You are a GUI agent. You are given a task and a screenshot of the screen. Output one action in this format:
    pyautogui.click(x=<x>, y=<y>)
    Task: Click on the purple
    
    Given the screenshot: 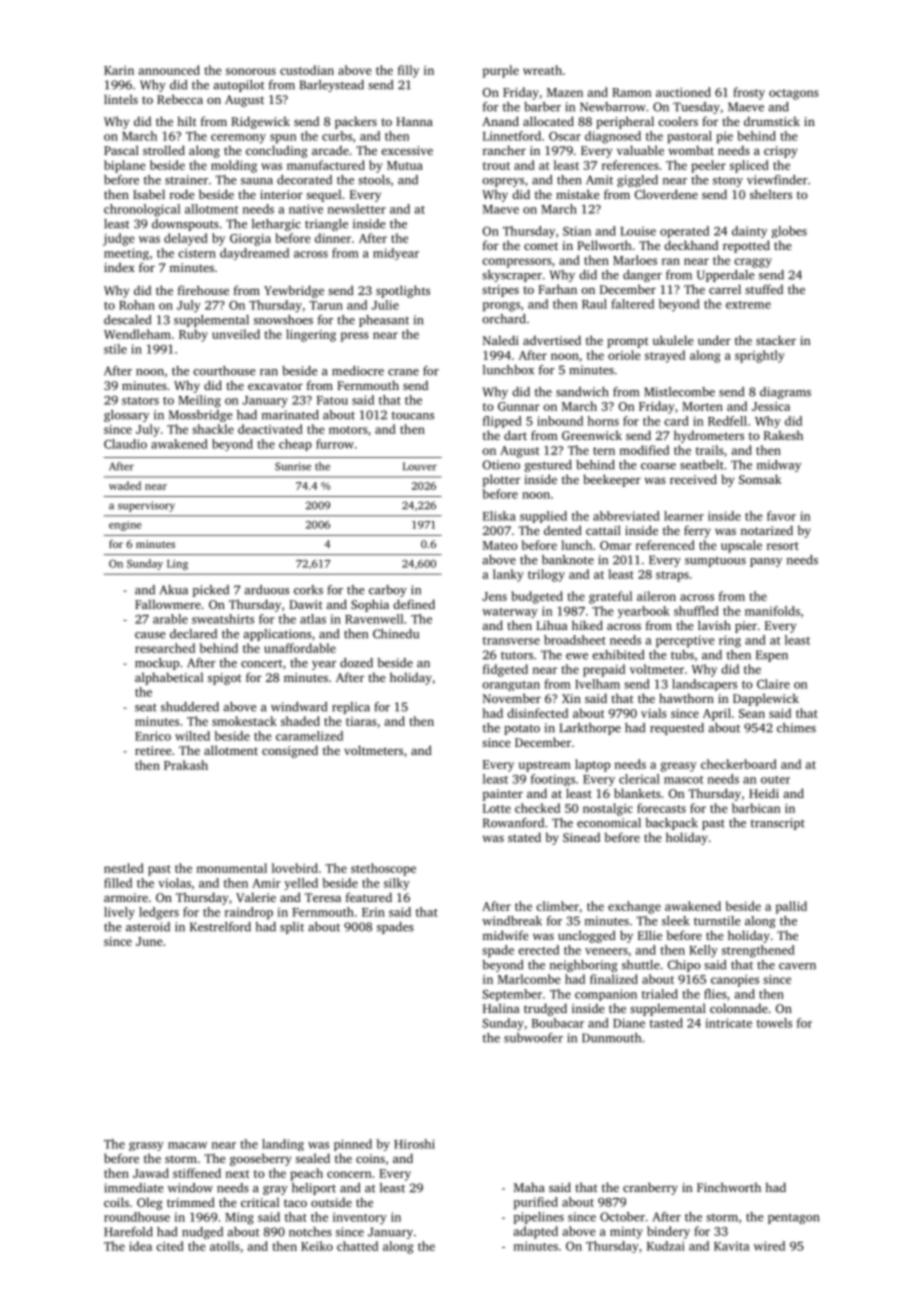 What is the action you would take?
    pyautogui.click(x=500, y=71)
